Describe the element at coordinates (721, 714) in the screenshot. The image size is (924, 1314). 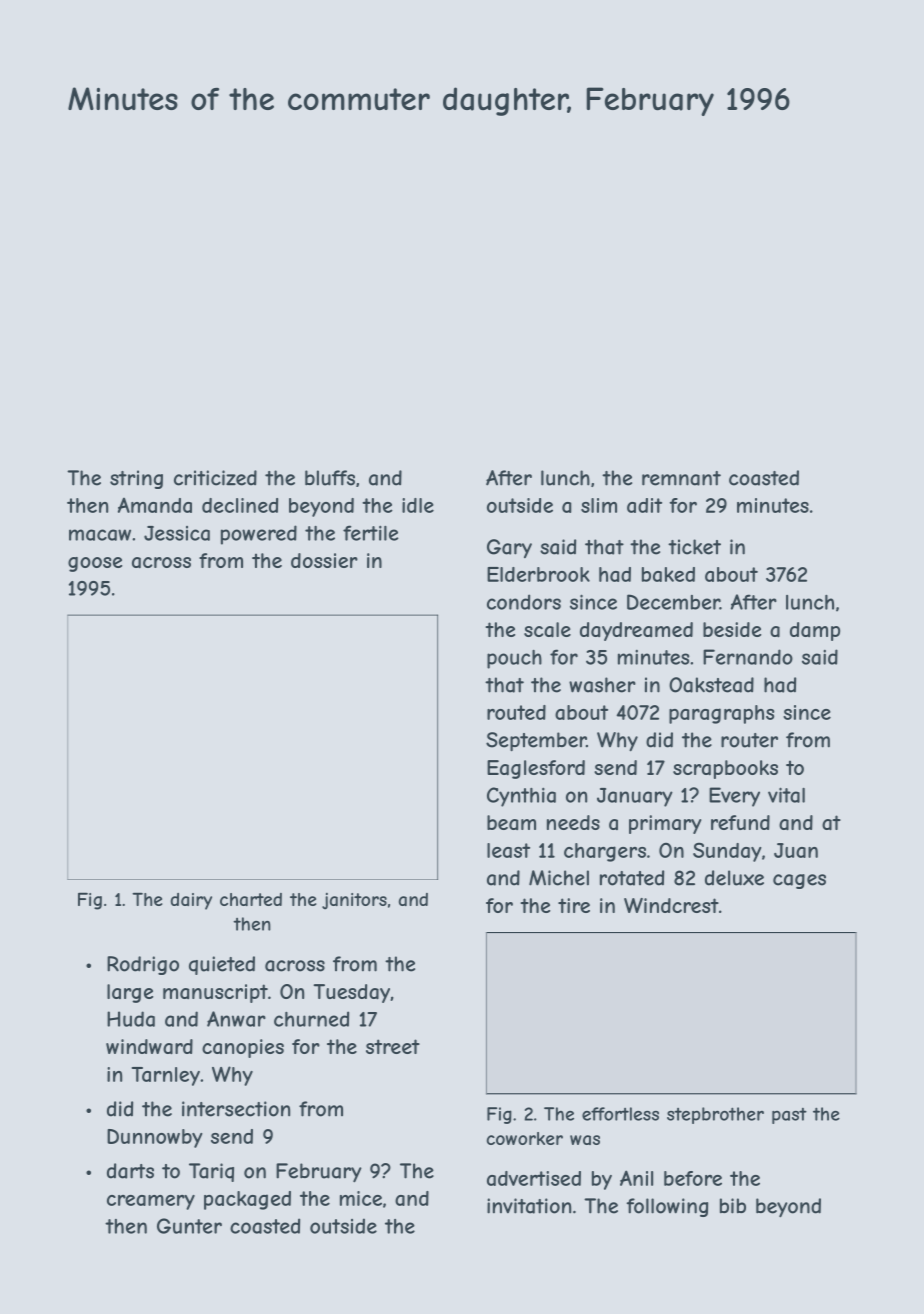
I see `paragraphs` at that location.
